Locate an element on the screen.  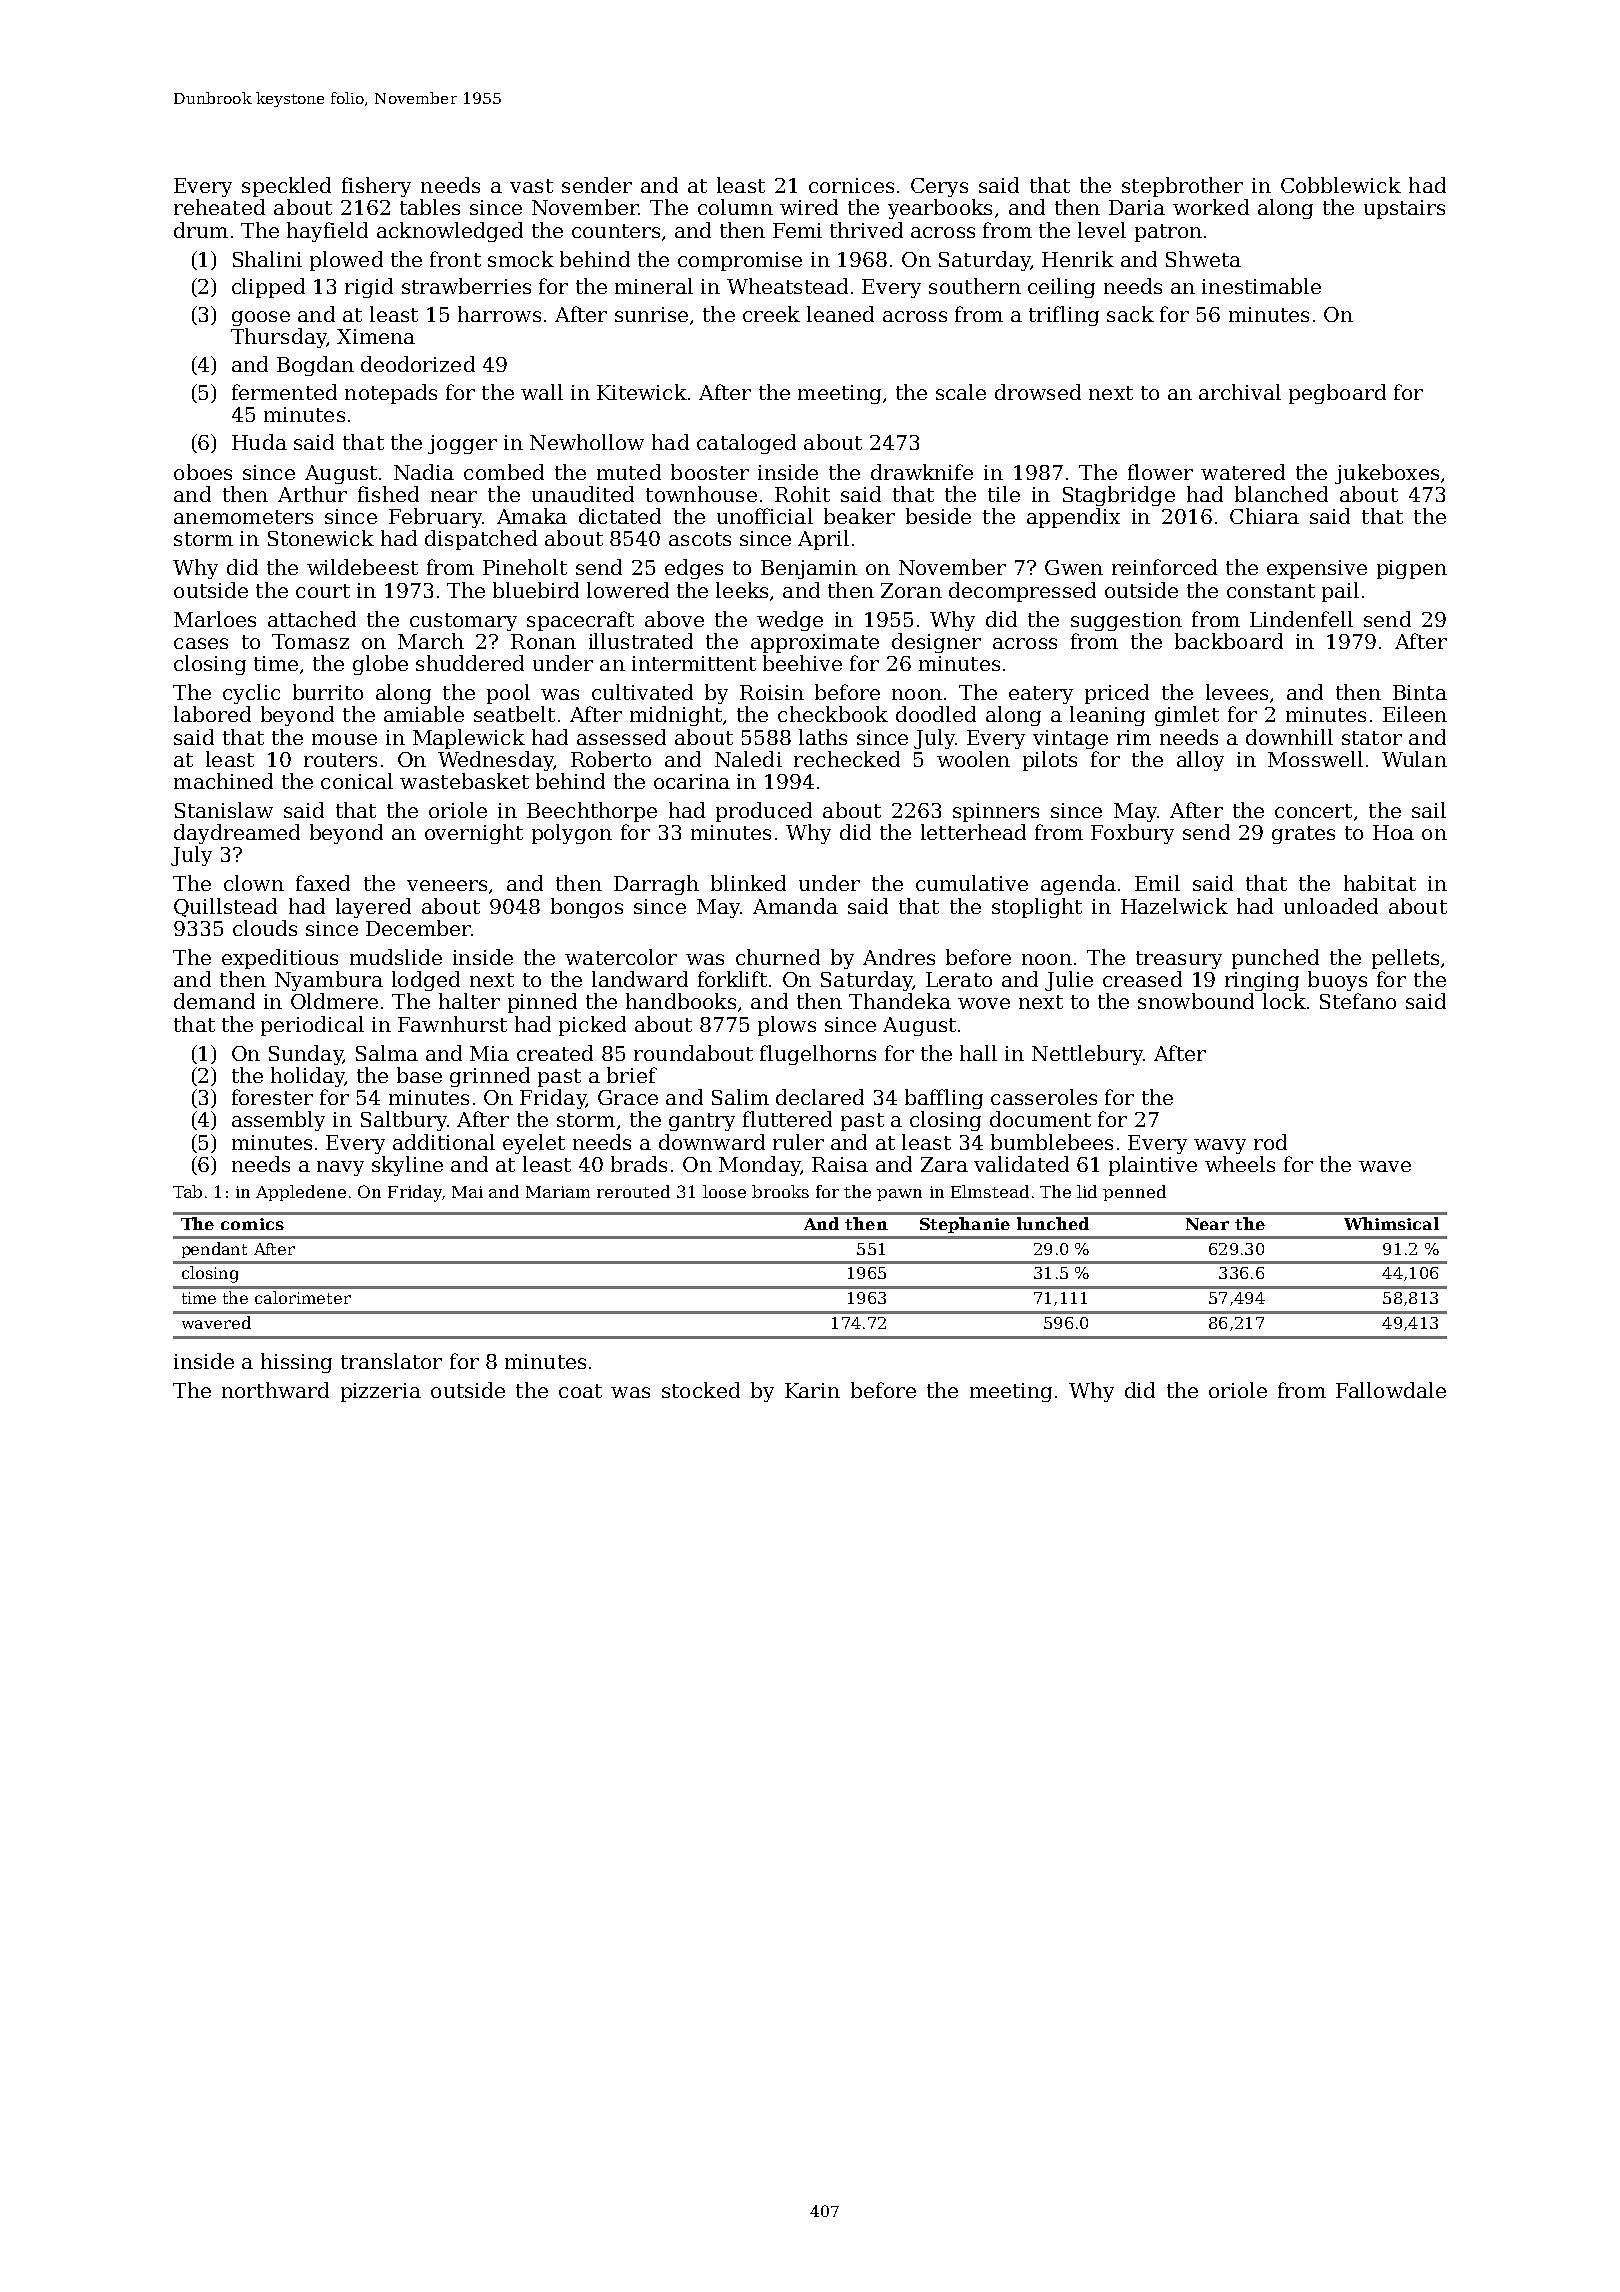
alloy is located at coordinates (1200, 761).
